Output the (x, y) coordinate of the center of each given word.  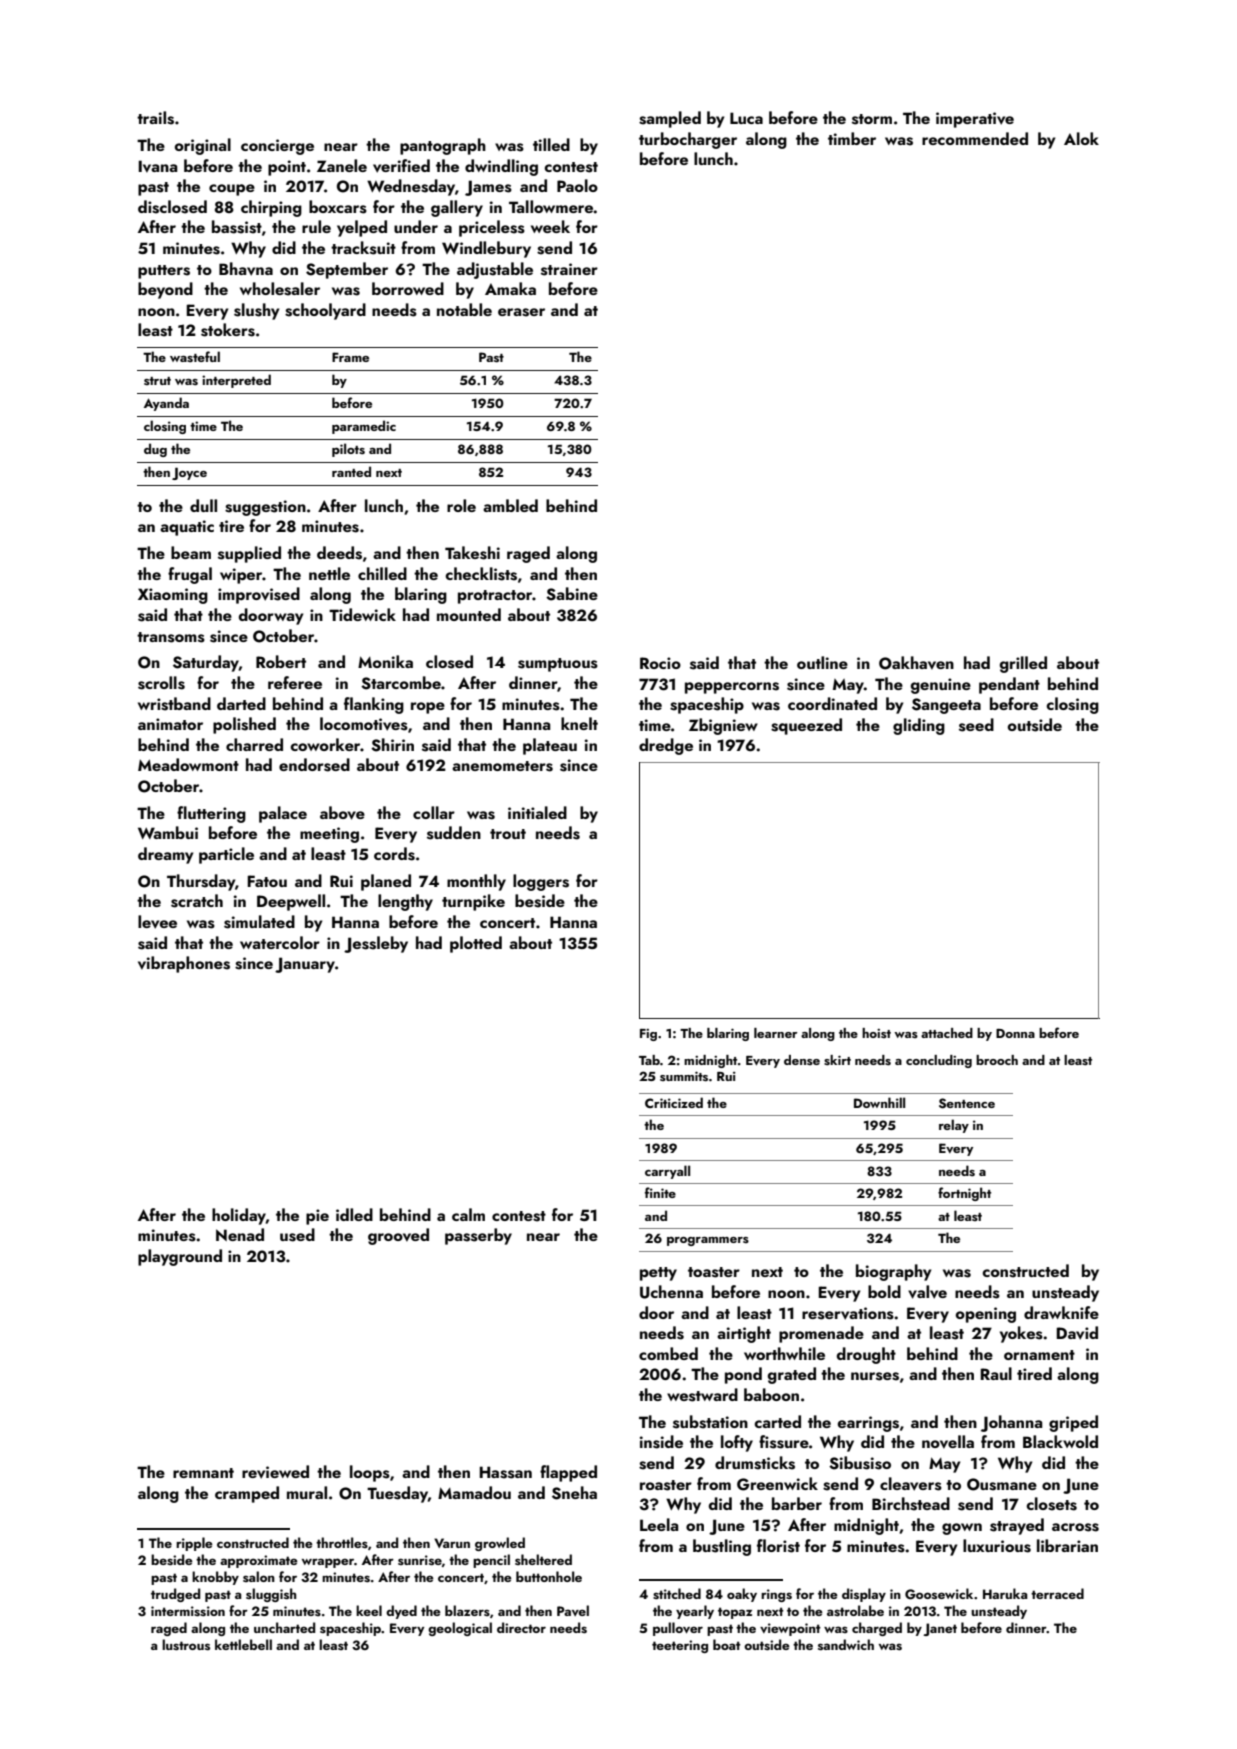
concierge (277, 147)
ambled (510, 505)
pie (317, 1217)
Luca (746, 118)
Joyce (189, 473)
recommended (975, 138)
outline (822, 662)
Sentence (967, 1103)
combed (668, 1353)
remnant (203, 1473)
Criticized (674, 1102)
